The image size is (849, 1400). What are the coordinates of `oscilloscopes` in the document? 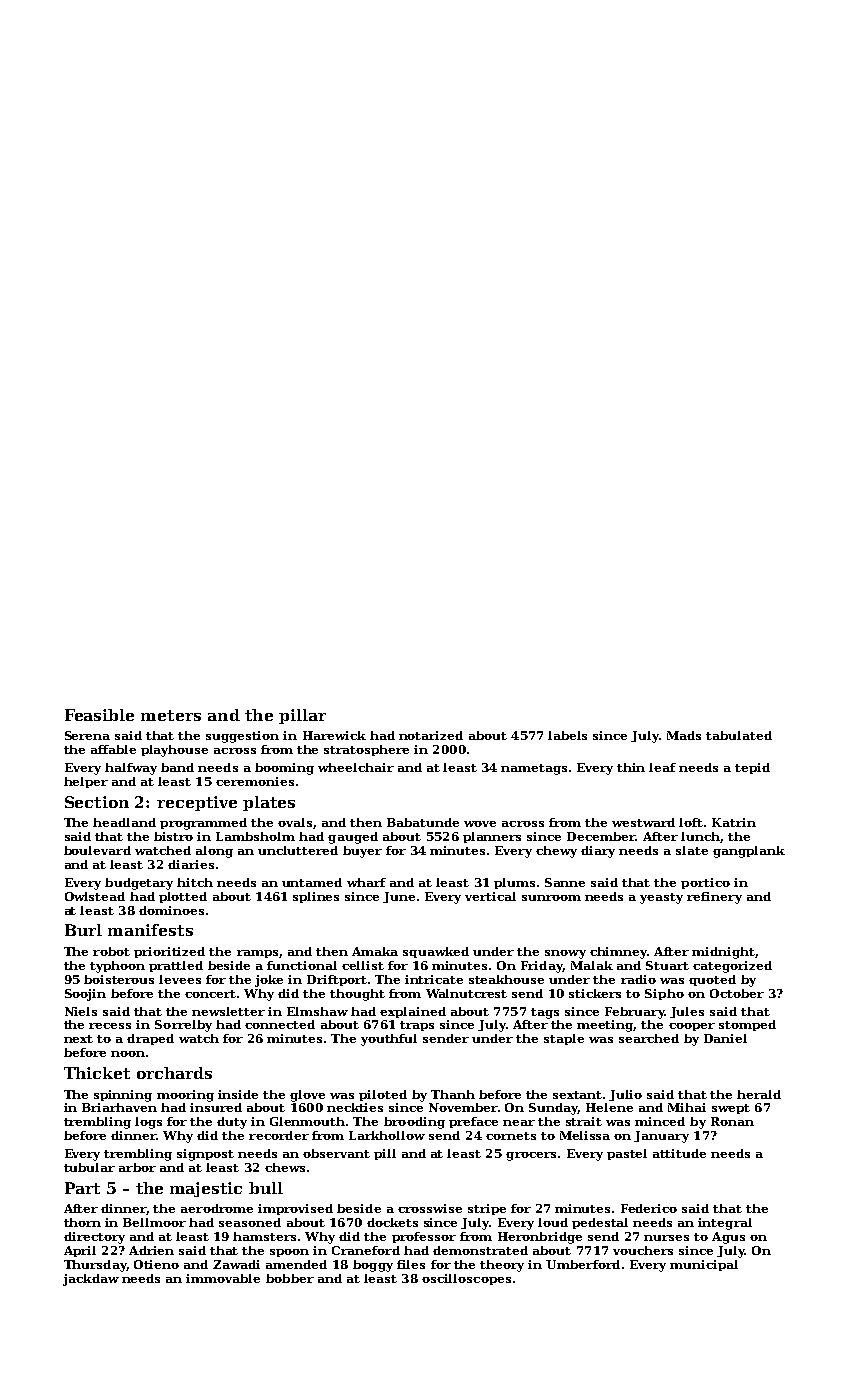 It's located at (466, 1279).
